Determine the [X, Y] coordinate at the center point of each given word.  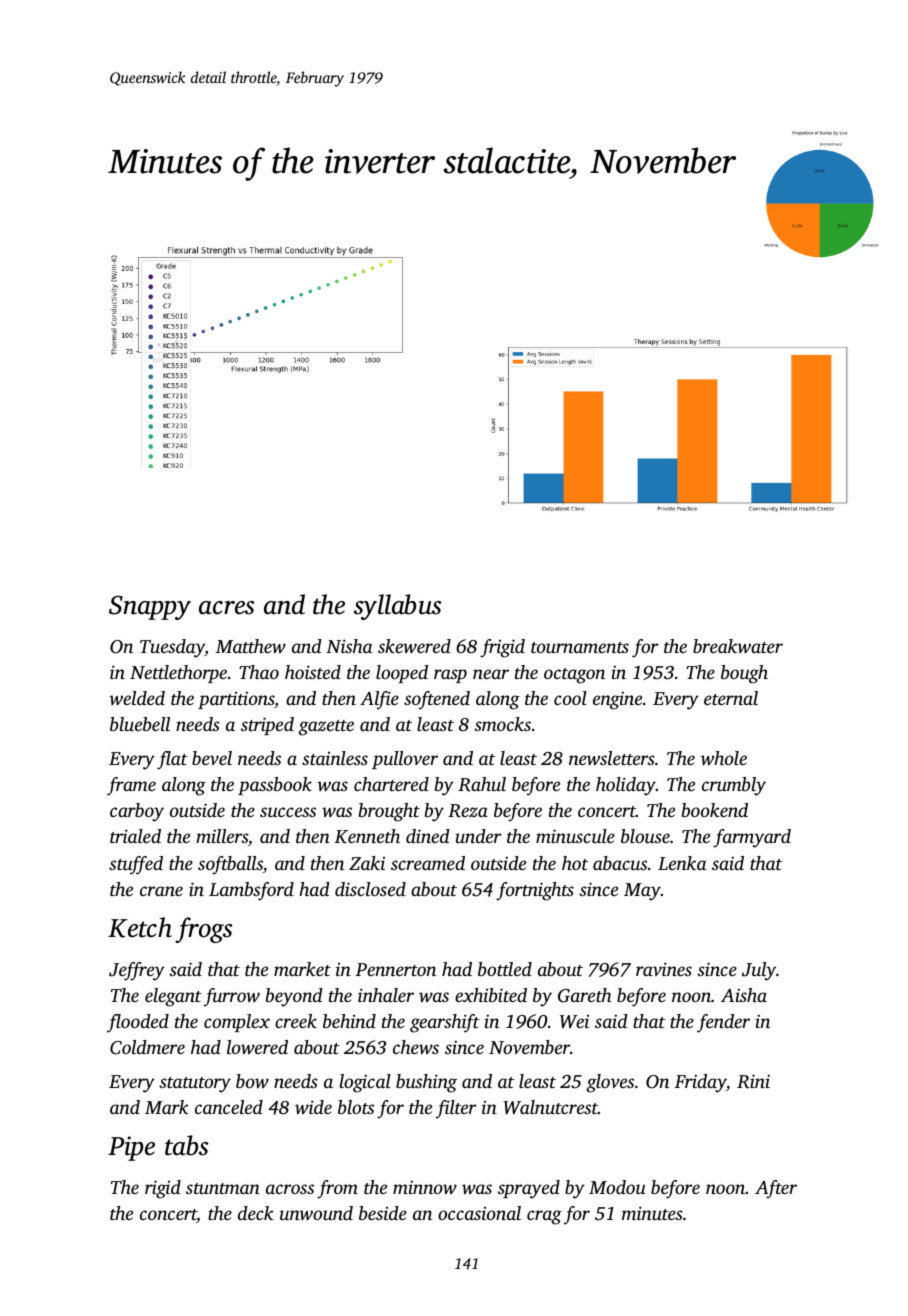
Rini [753, 1081]
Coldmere [147, 1047]
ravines [664, 969]
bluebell [140, 724]
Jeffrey [137, 971]
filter [456, 1109]
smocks [502, 724]
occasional [479, 1213]
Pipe [131, 1148]
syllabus [397, 607]
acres [226, 608]
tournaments [580, 647]
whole [724, 758]
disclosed [370, 889]
